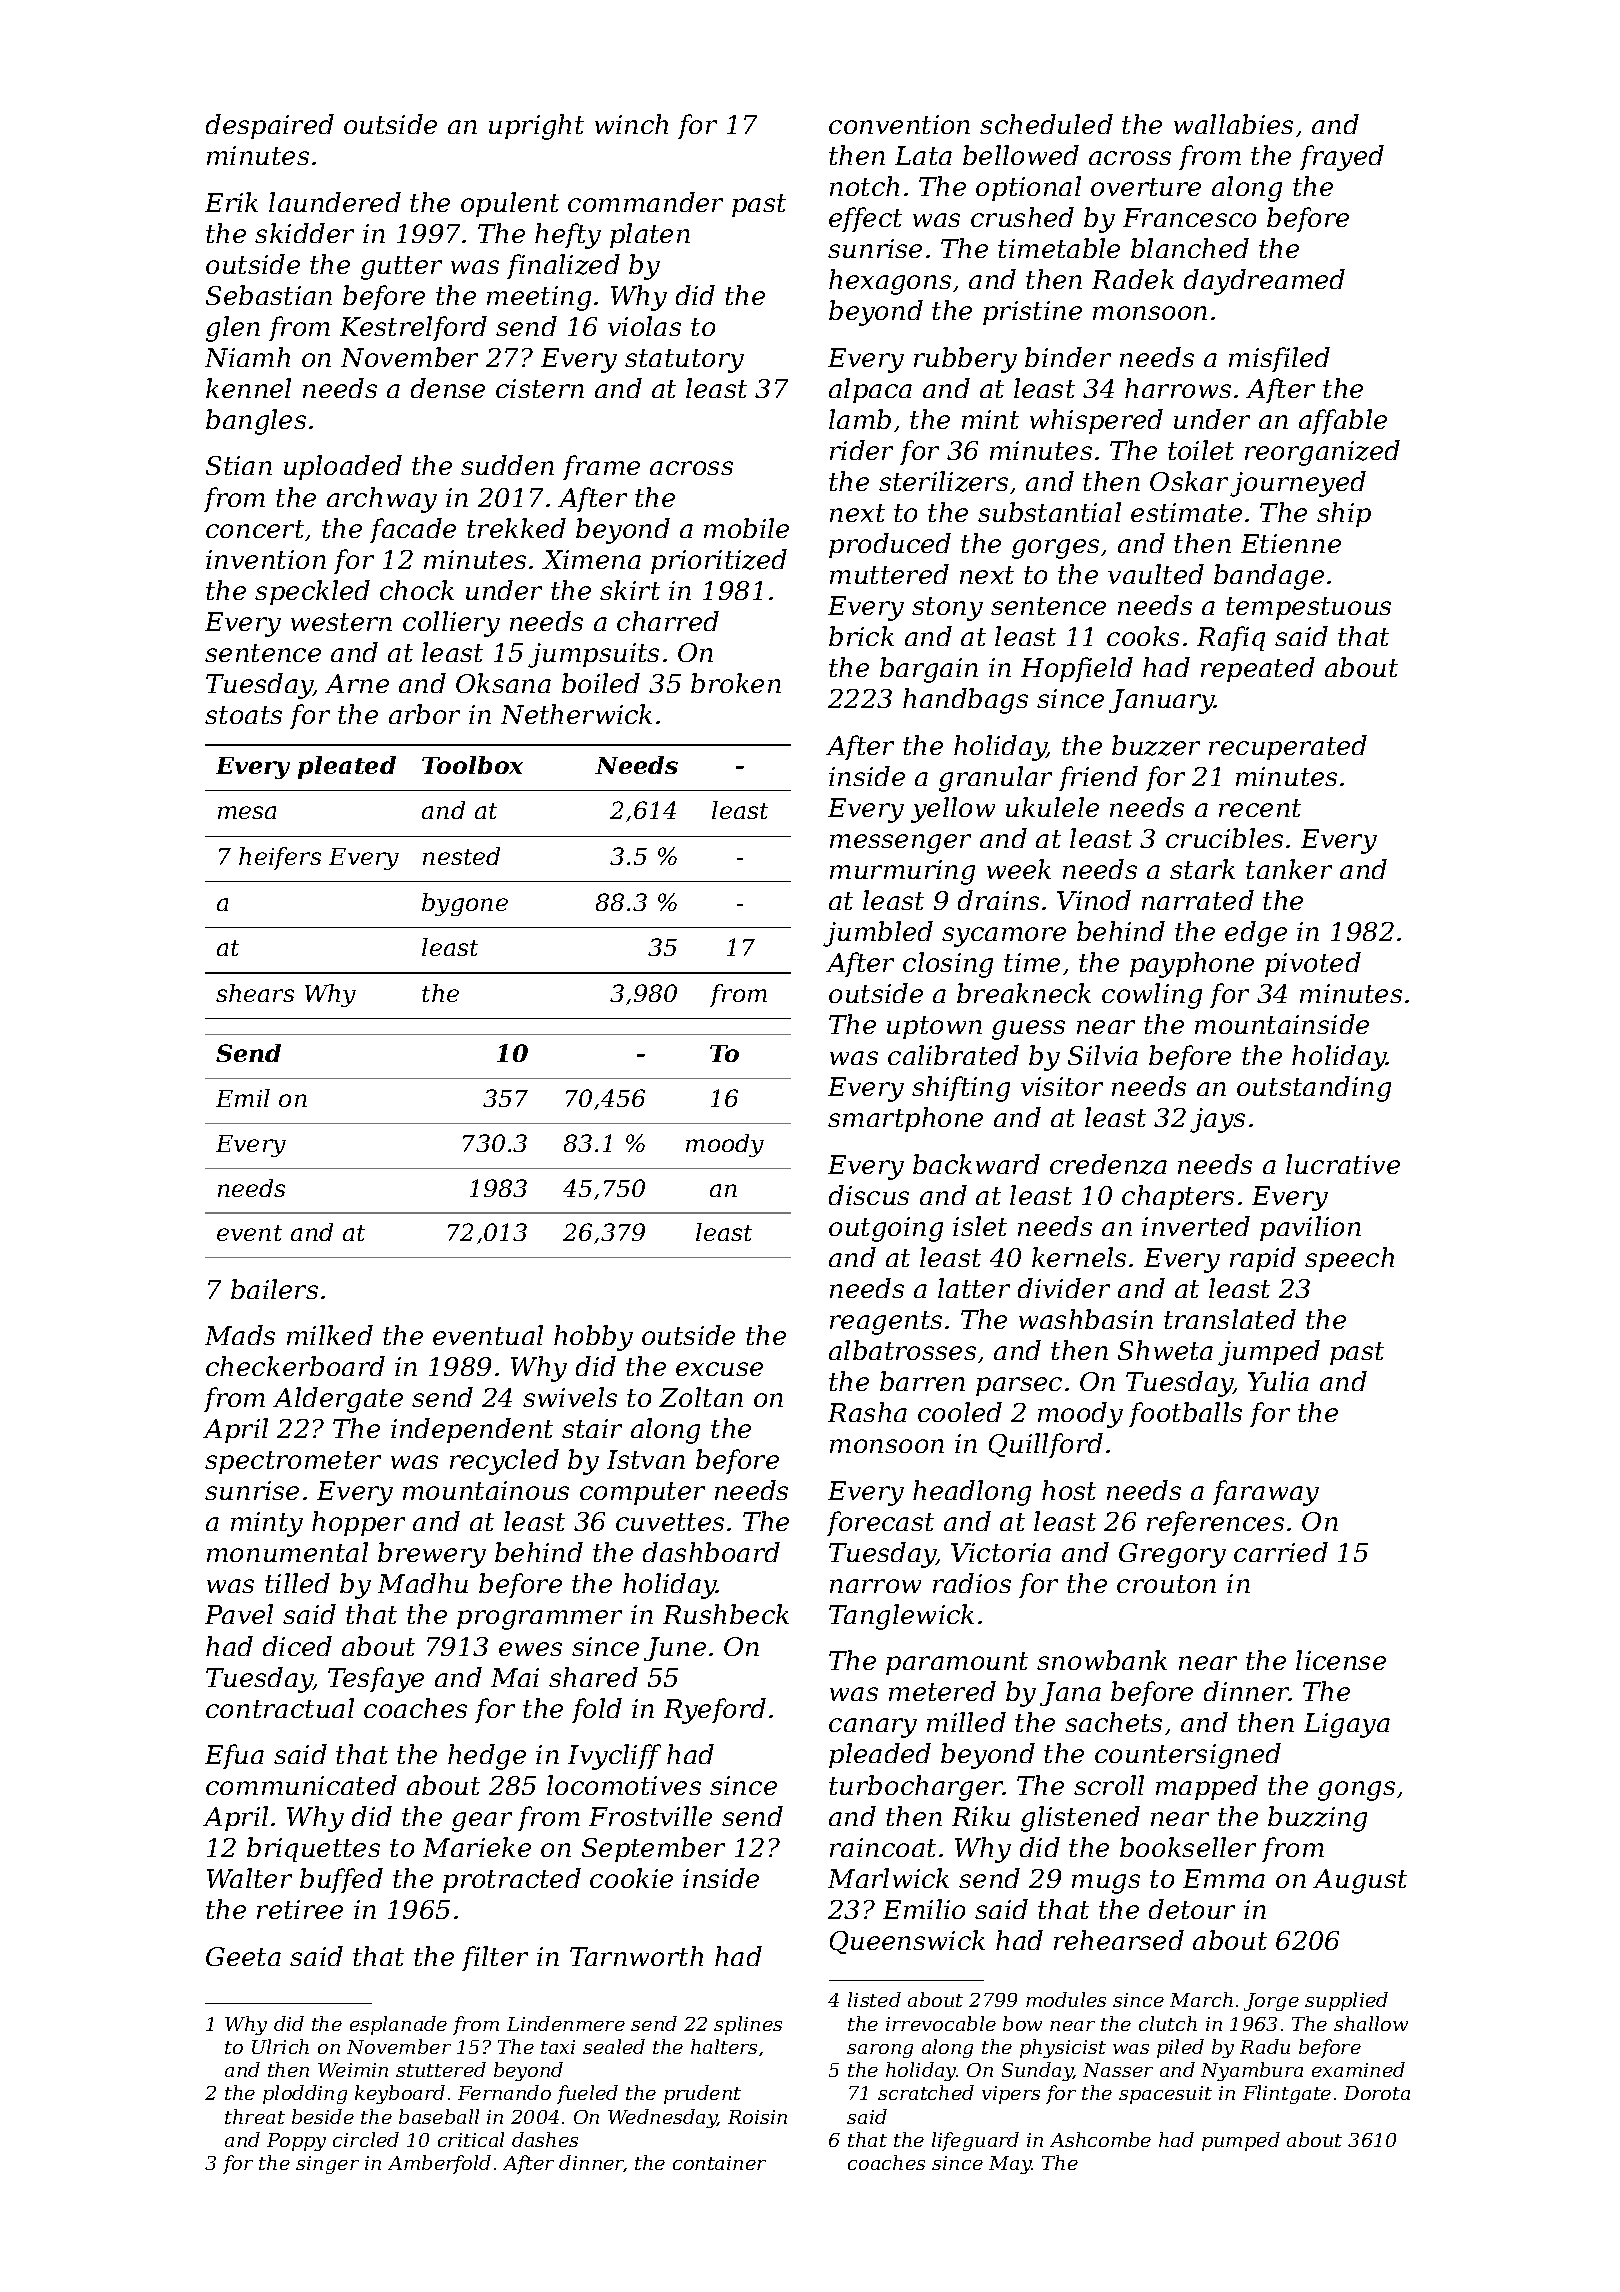  Describe the element at coordinates (975, 2141) in the document. I see `lifeguard` at that location.
